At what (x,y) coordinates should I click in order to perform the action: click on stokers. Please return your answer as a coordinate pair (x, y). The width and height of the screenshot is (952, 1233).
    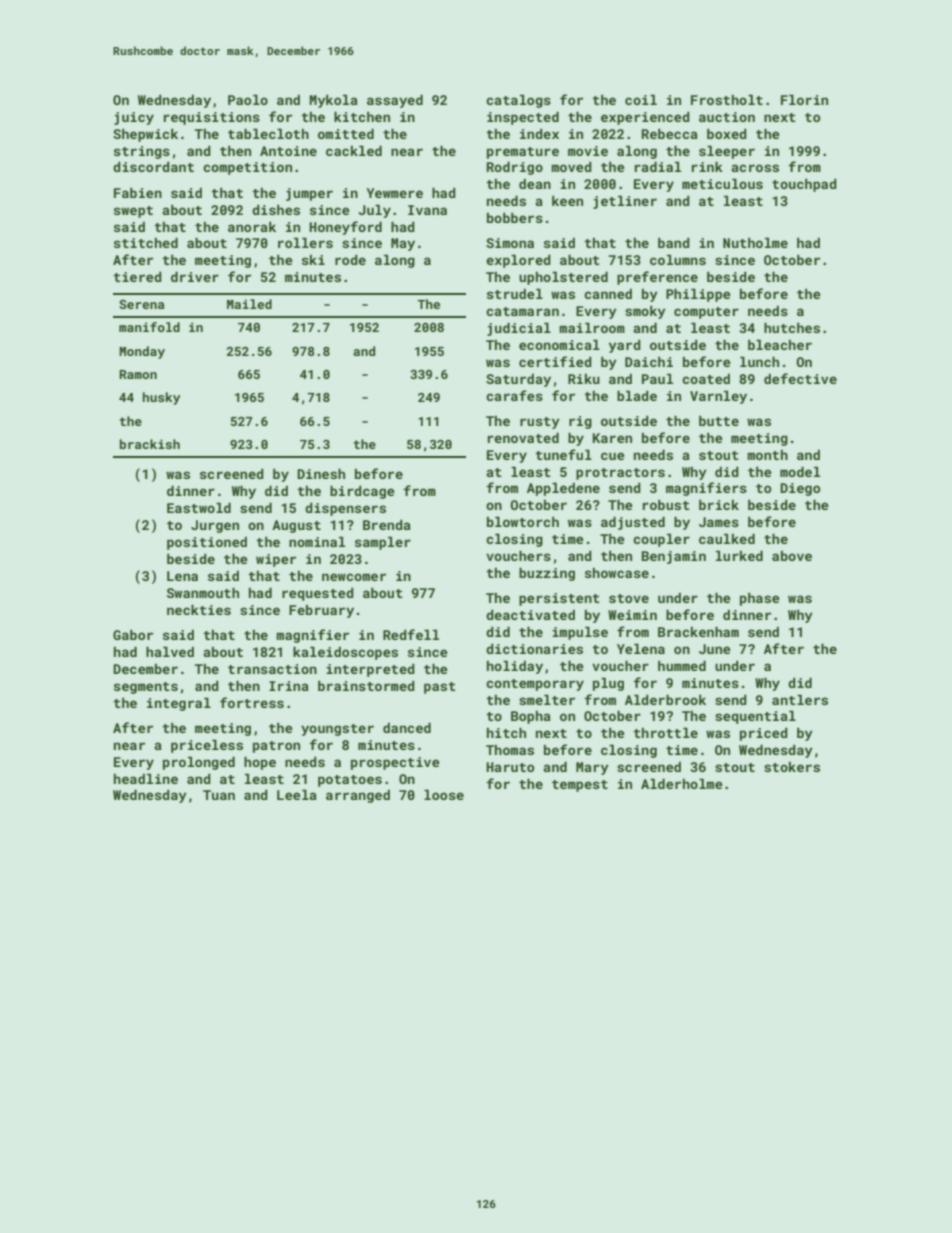
    Looking at the image, I should click on (792, 767).
